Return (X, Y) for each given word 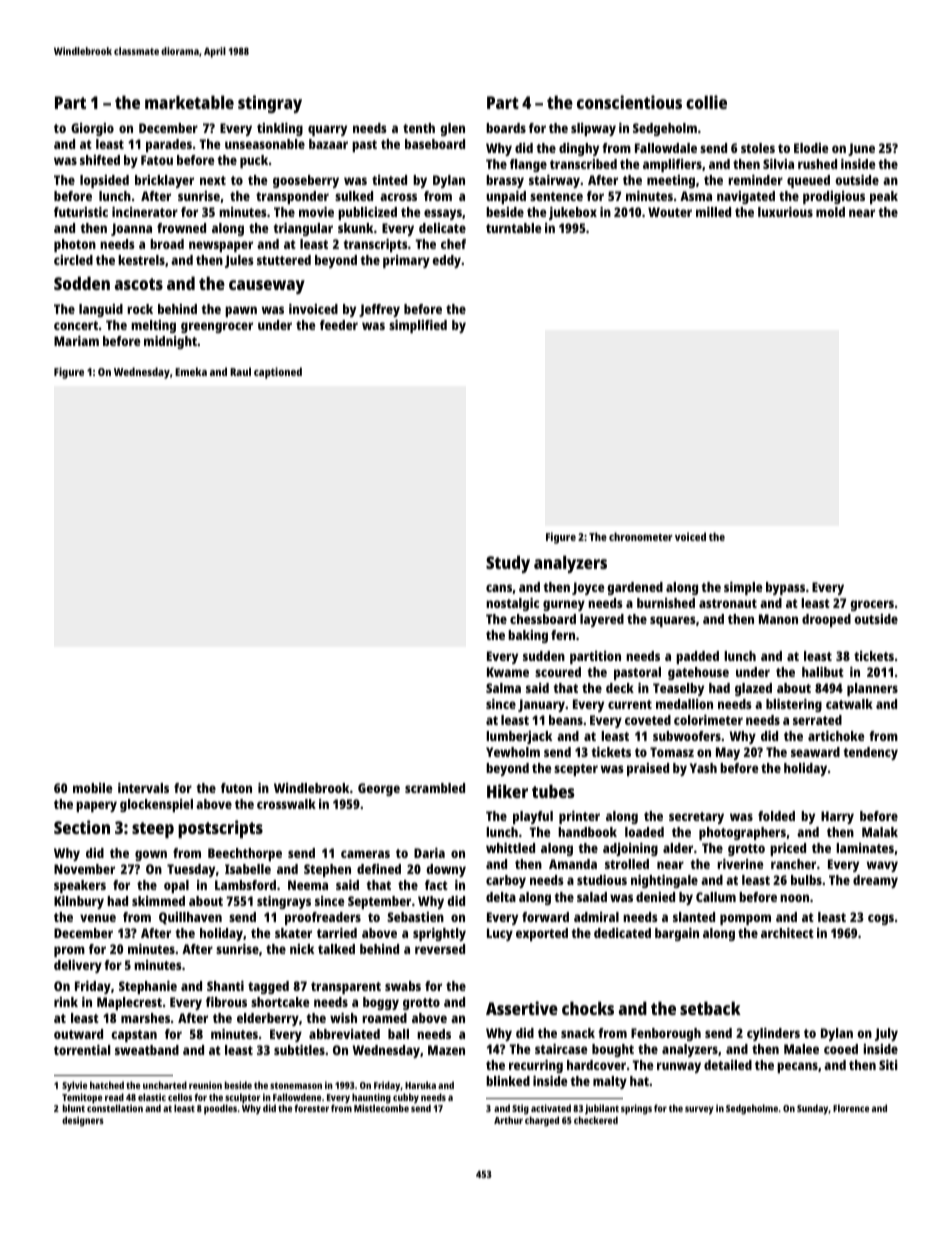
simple (743, 588)
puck (254, 161)
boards (506, 128)
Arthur (508, 1120)
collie (706, 102)
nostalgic (512, 604)
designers (83, 1121)
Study (508, 564)
